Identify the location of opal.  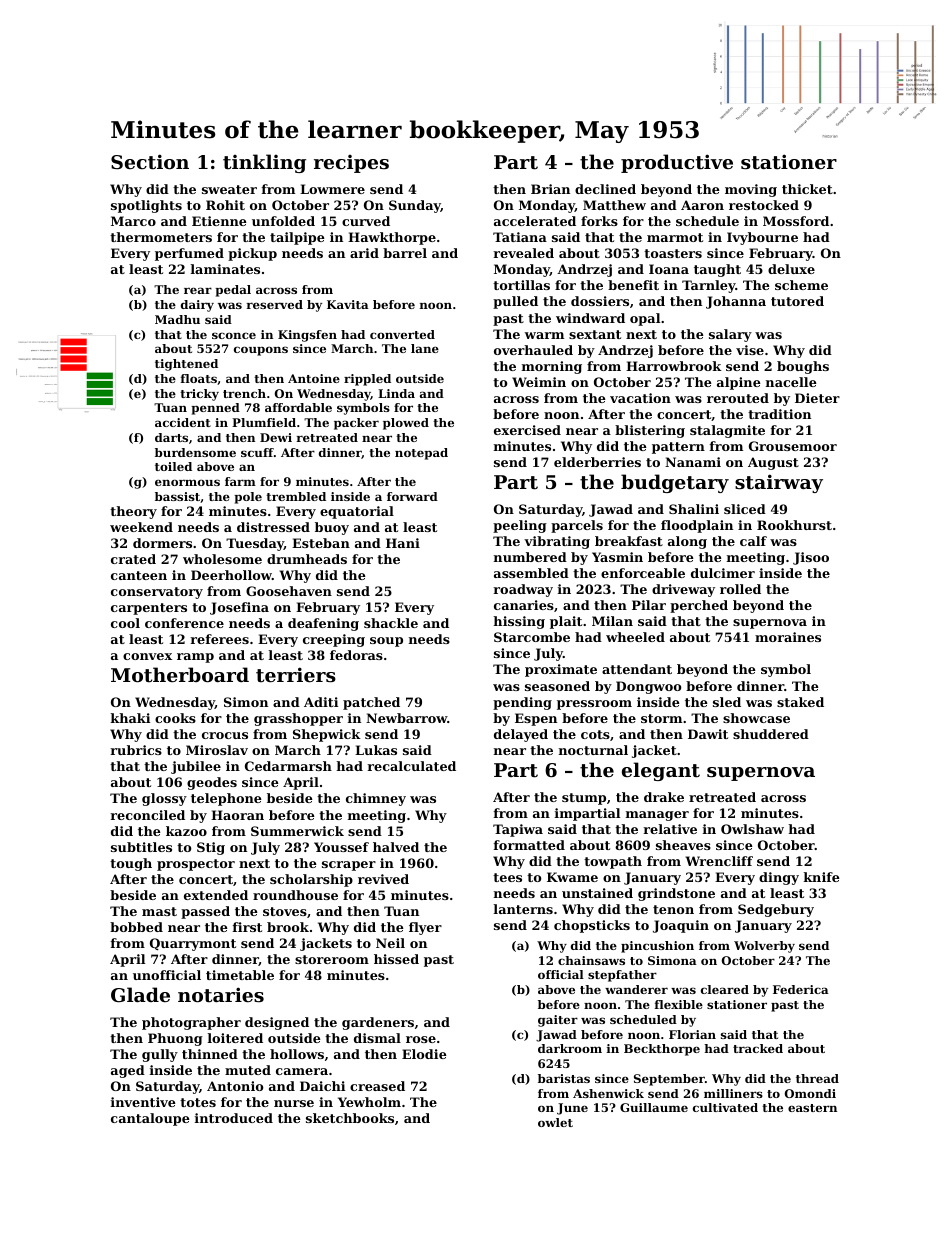
(645, 319).
